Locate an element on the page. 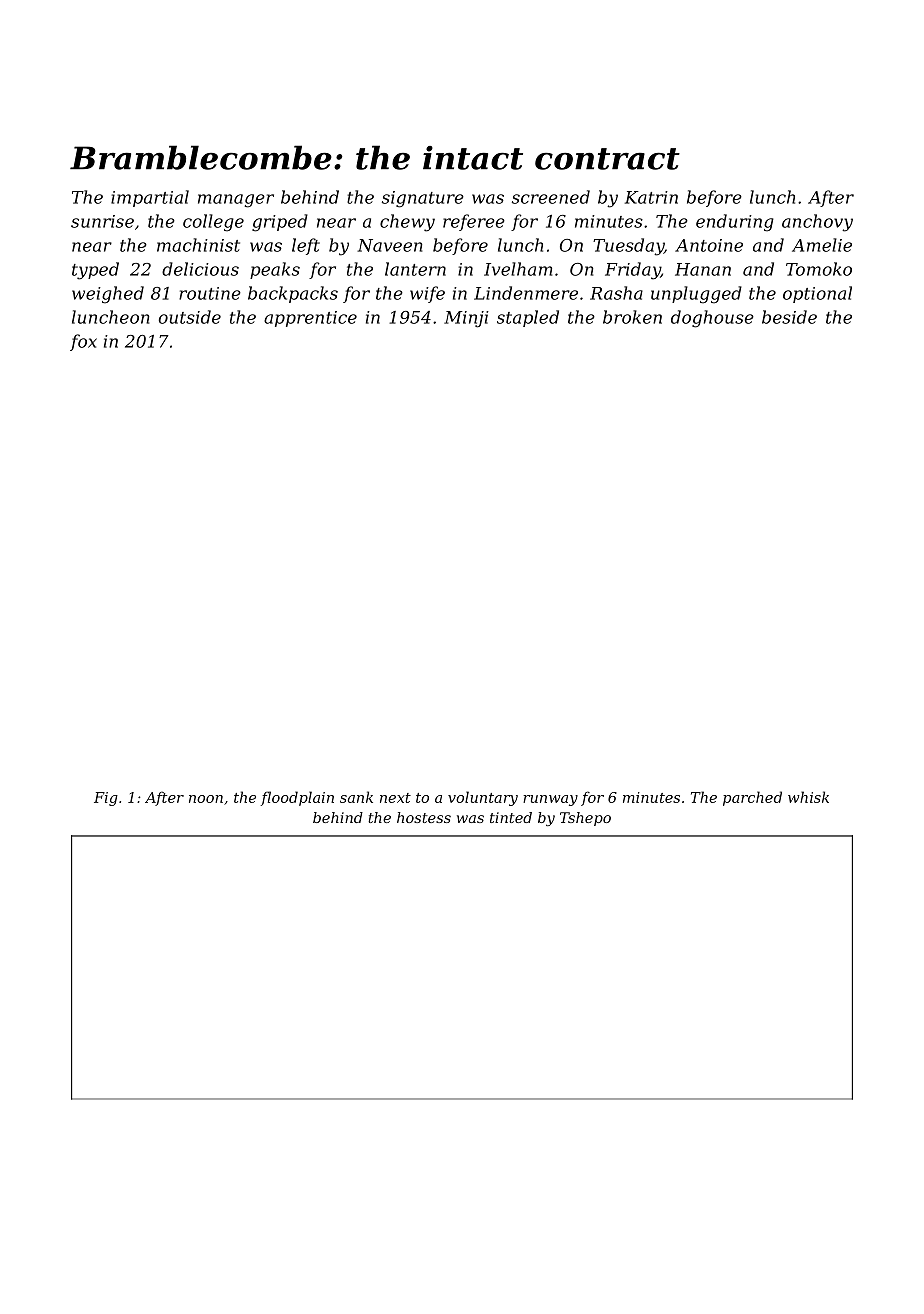 This page has width=924, height=1314. noon is located at coordinates (206, 799).
